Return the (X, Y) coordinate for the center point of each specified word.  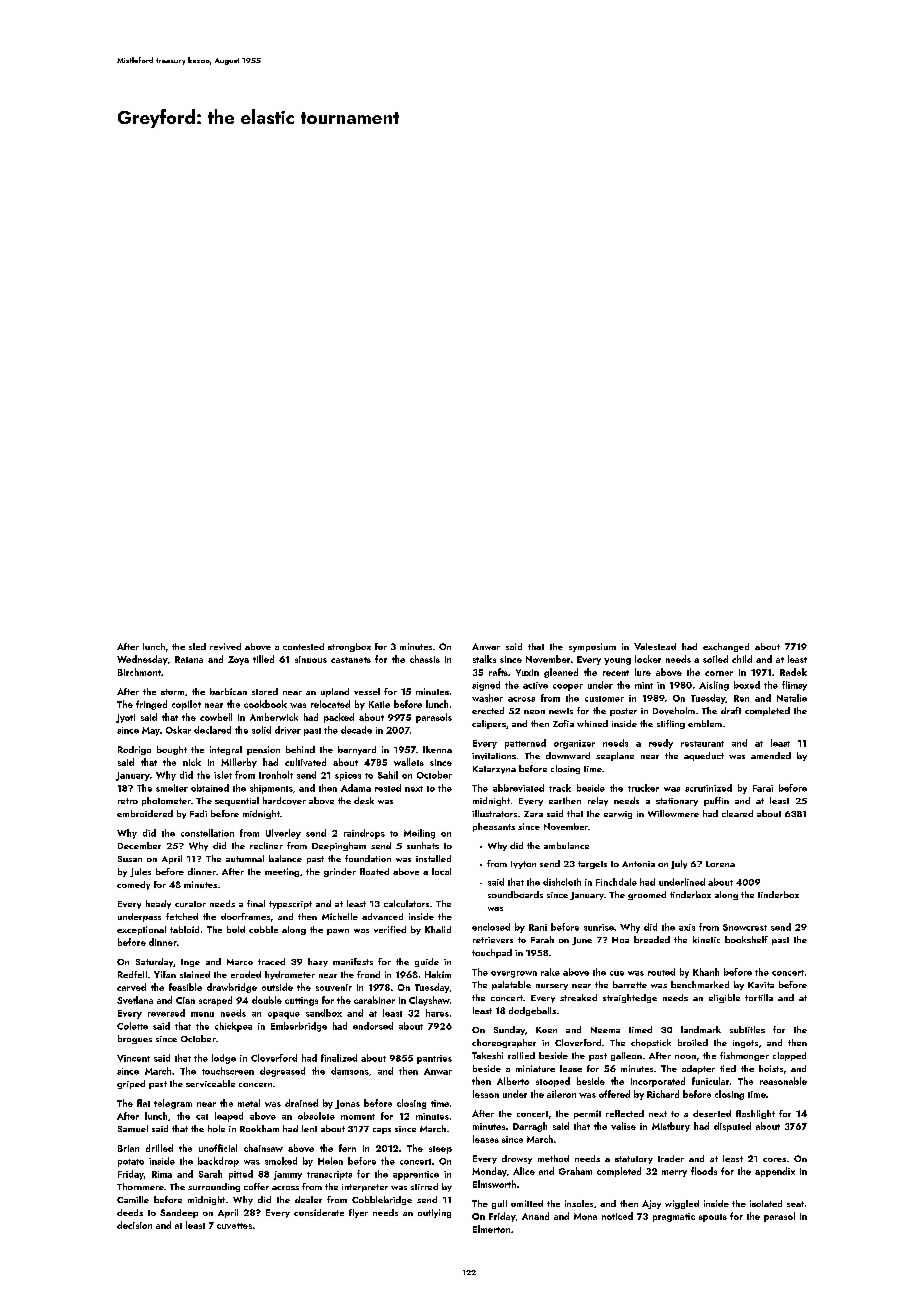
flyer (358, 1213)
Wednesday (142, 660)
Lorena (720, 864)
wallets (409, 762)
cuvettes (234, 1226)
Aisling (714, 686)
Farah (542, 939)
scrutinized (708, 788)
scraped (215, 1001)
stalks (484, 659)
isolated (766, 1203)
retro (128, 801)
